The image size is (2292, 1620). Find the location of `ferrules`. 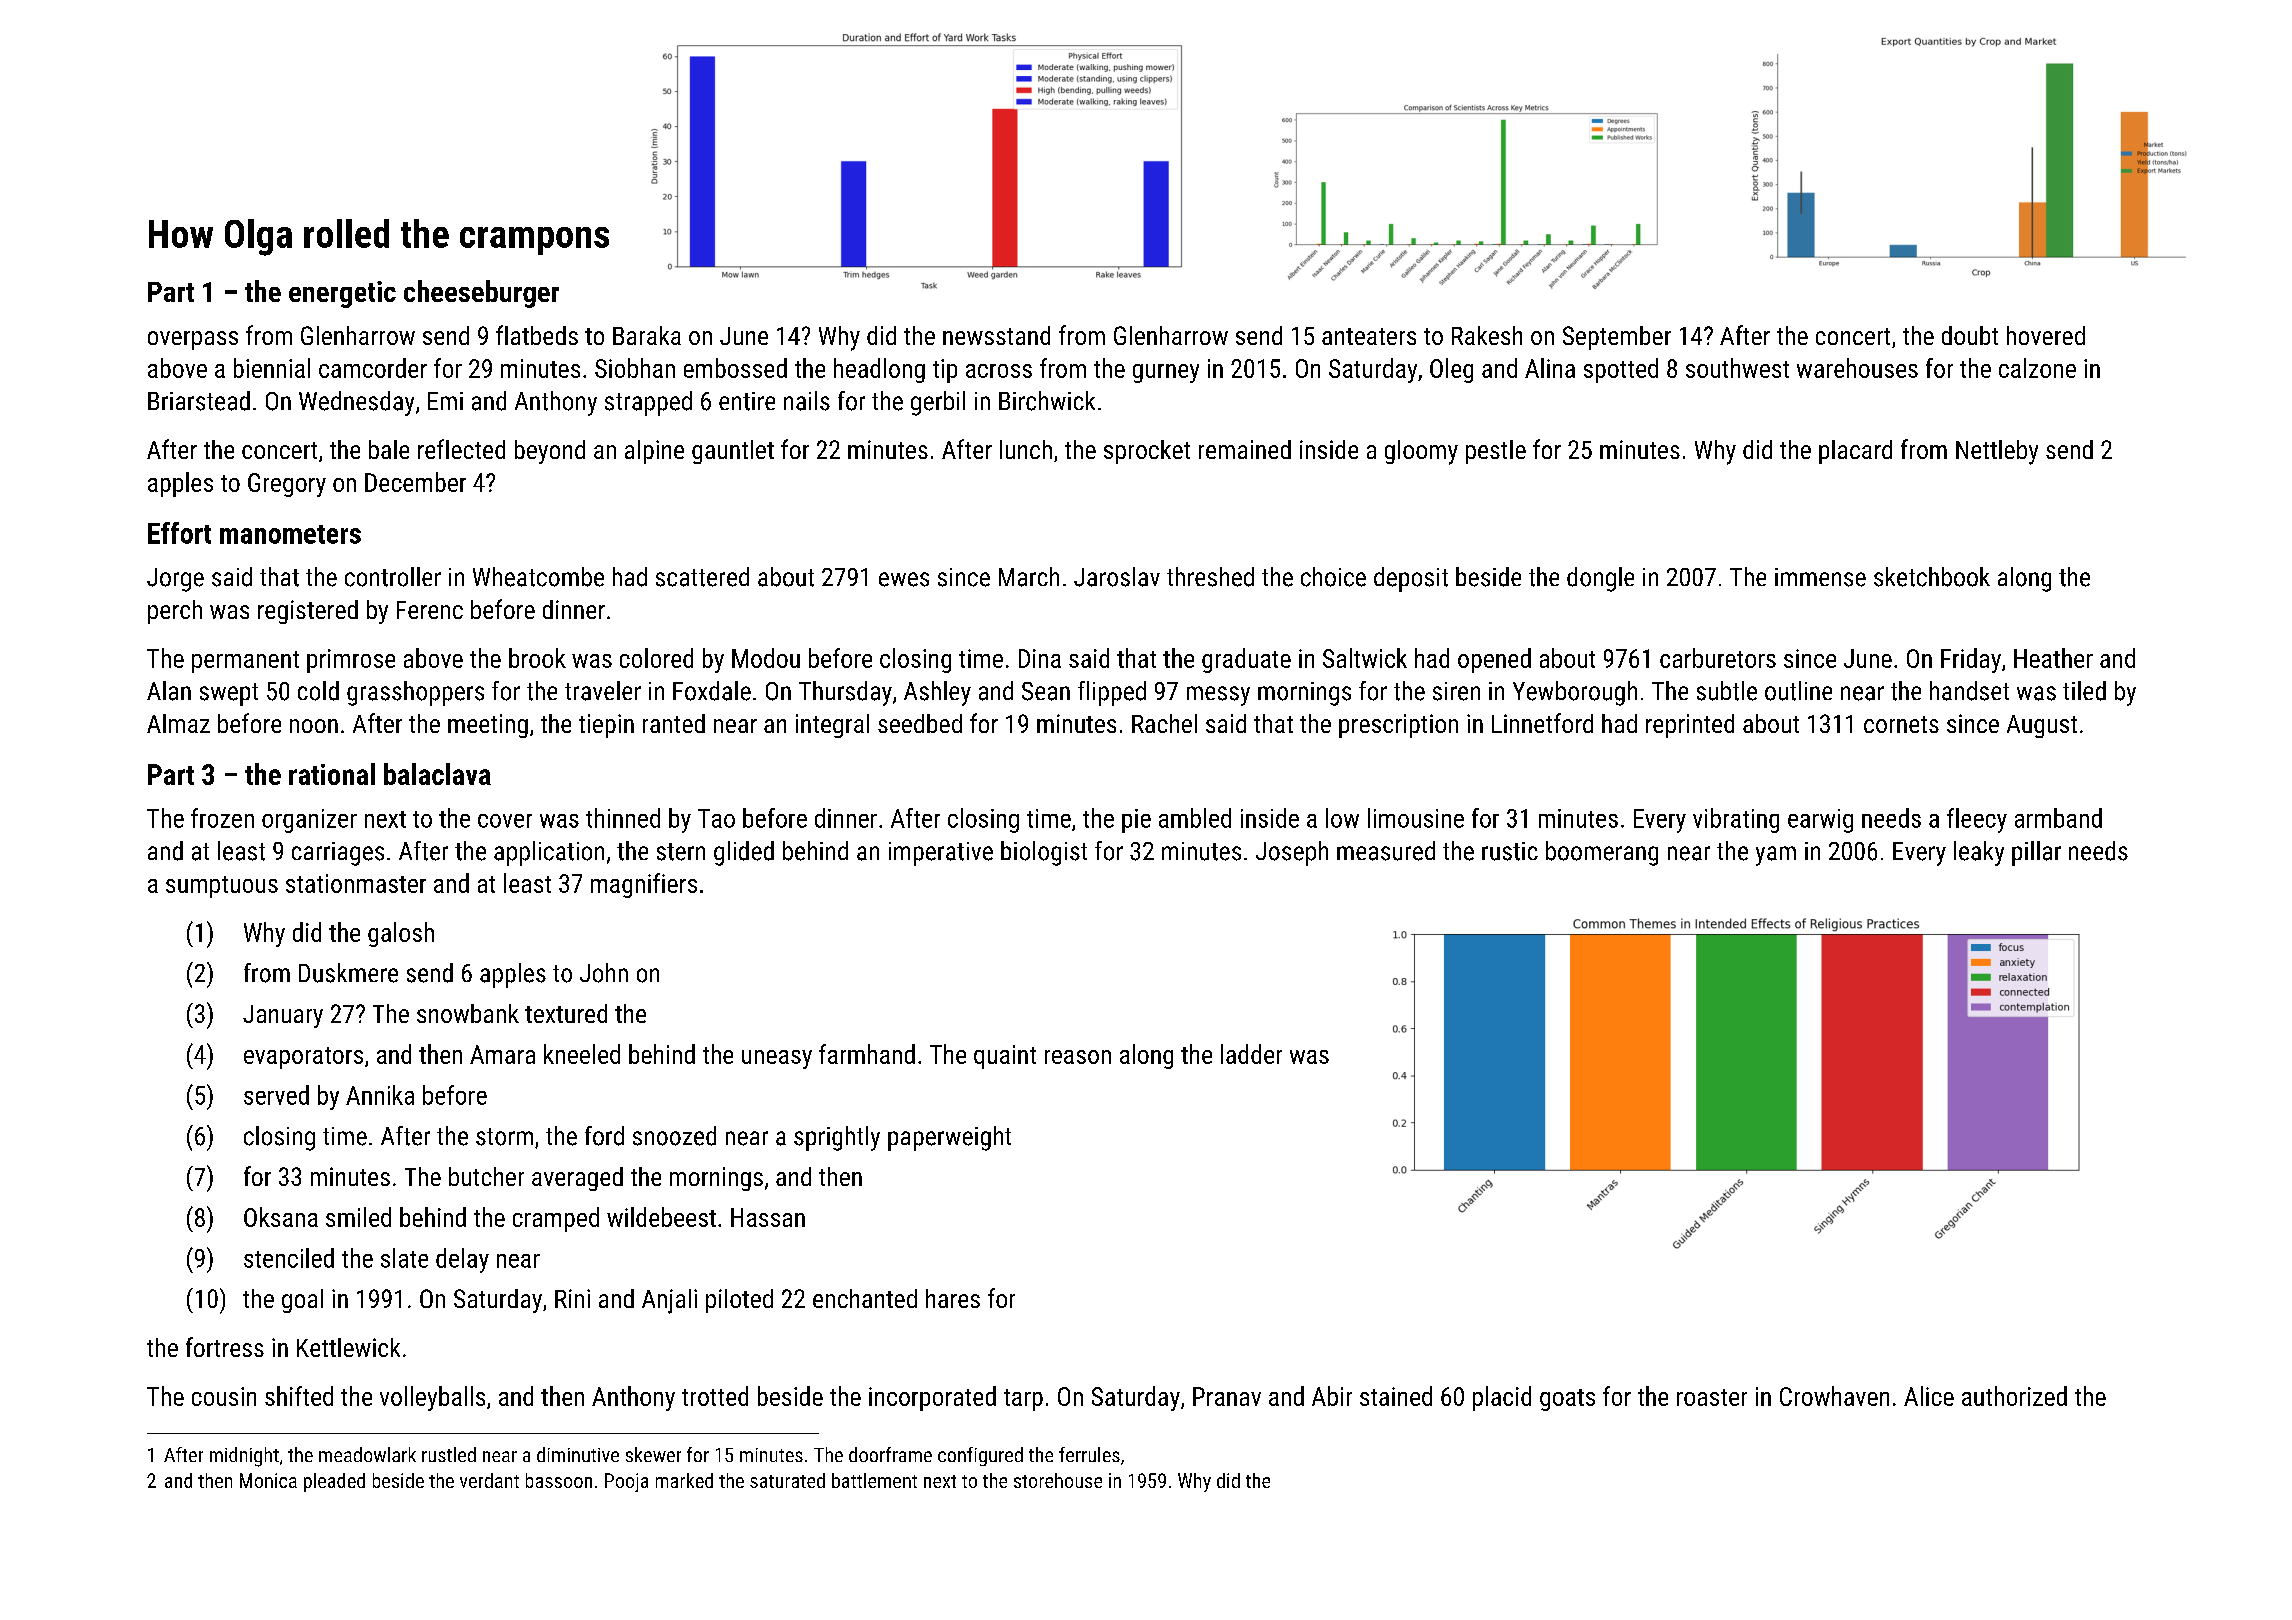

ferrules is located at coordinates (1089, 1454).
